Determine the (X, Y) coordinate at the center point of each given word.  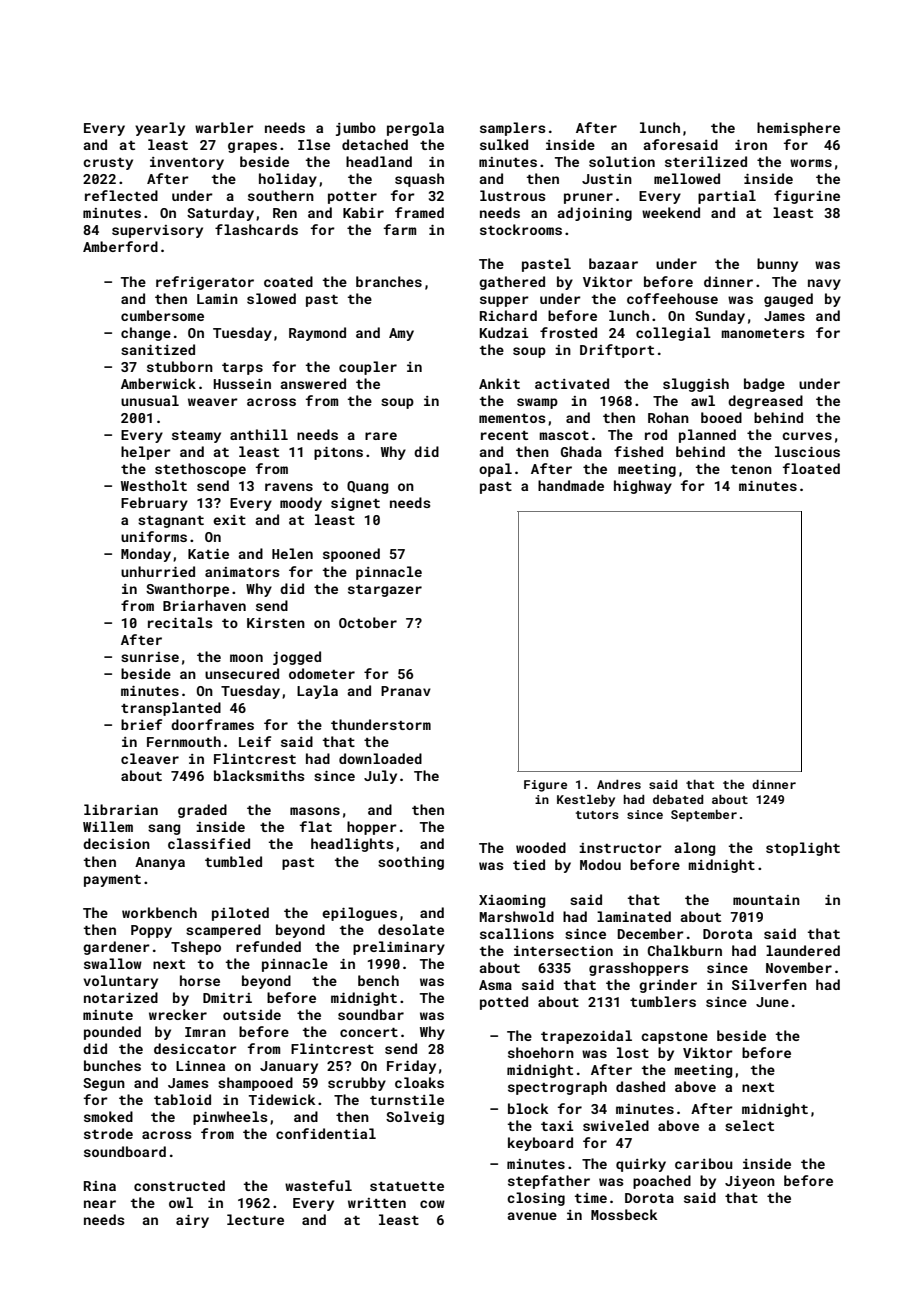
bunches (112, 1065)
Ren (285, 213)
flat (316, 826)
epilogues (359, 914)
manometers (763, 333)
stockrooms (521, 229)
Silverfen (769, 984)
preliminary (399, 948)
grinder (668, 986)
